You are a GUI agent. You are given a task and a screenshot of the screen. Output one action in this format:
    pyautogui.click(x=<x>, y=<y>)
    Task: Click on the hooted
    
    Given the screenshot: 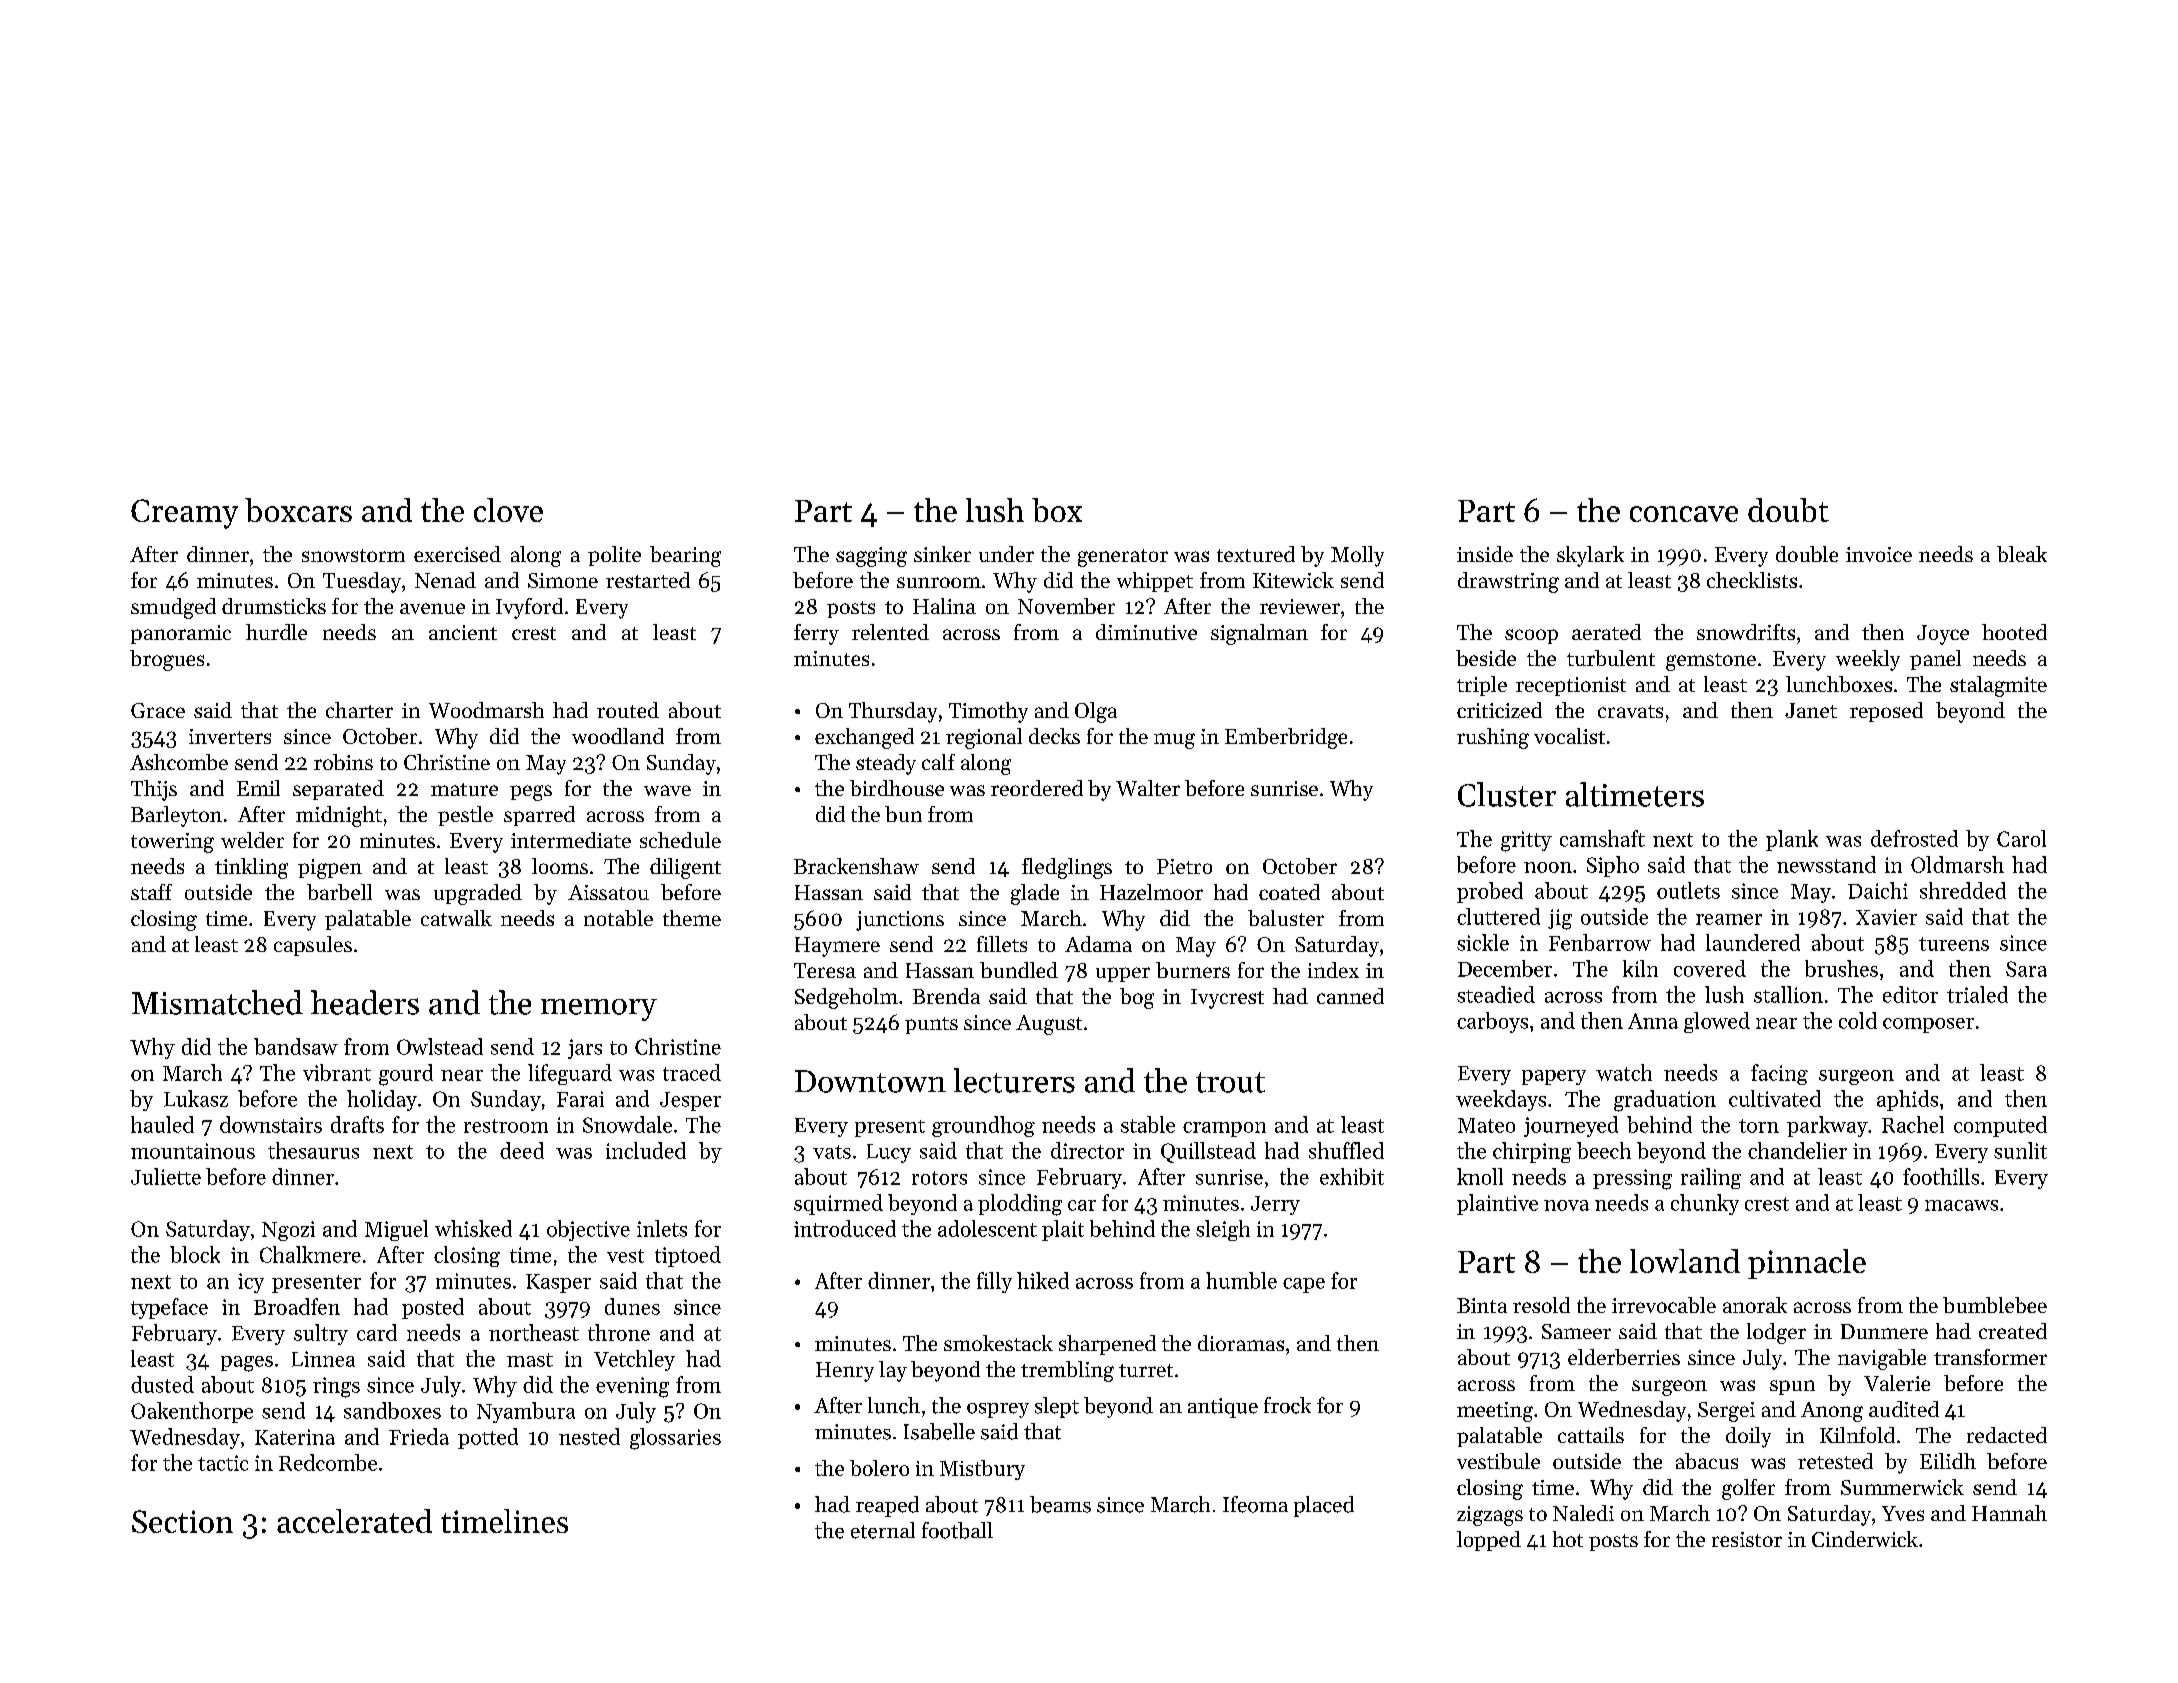 What is the action you would take?
    pyautogui.click(x=2014, y=632)
